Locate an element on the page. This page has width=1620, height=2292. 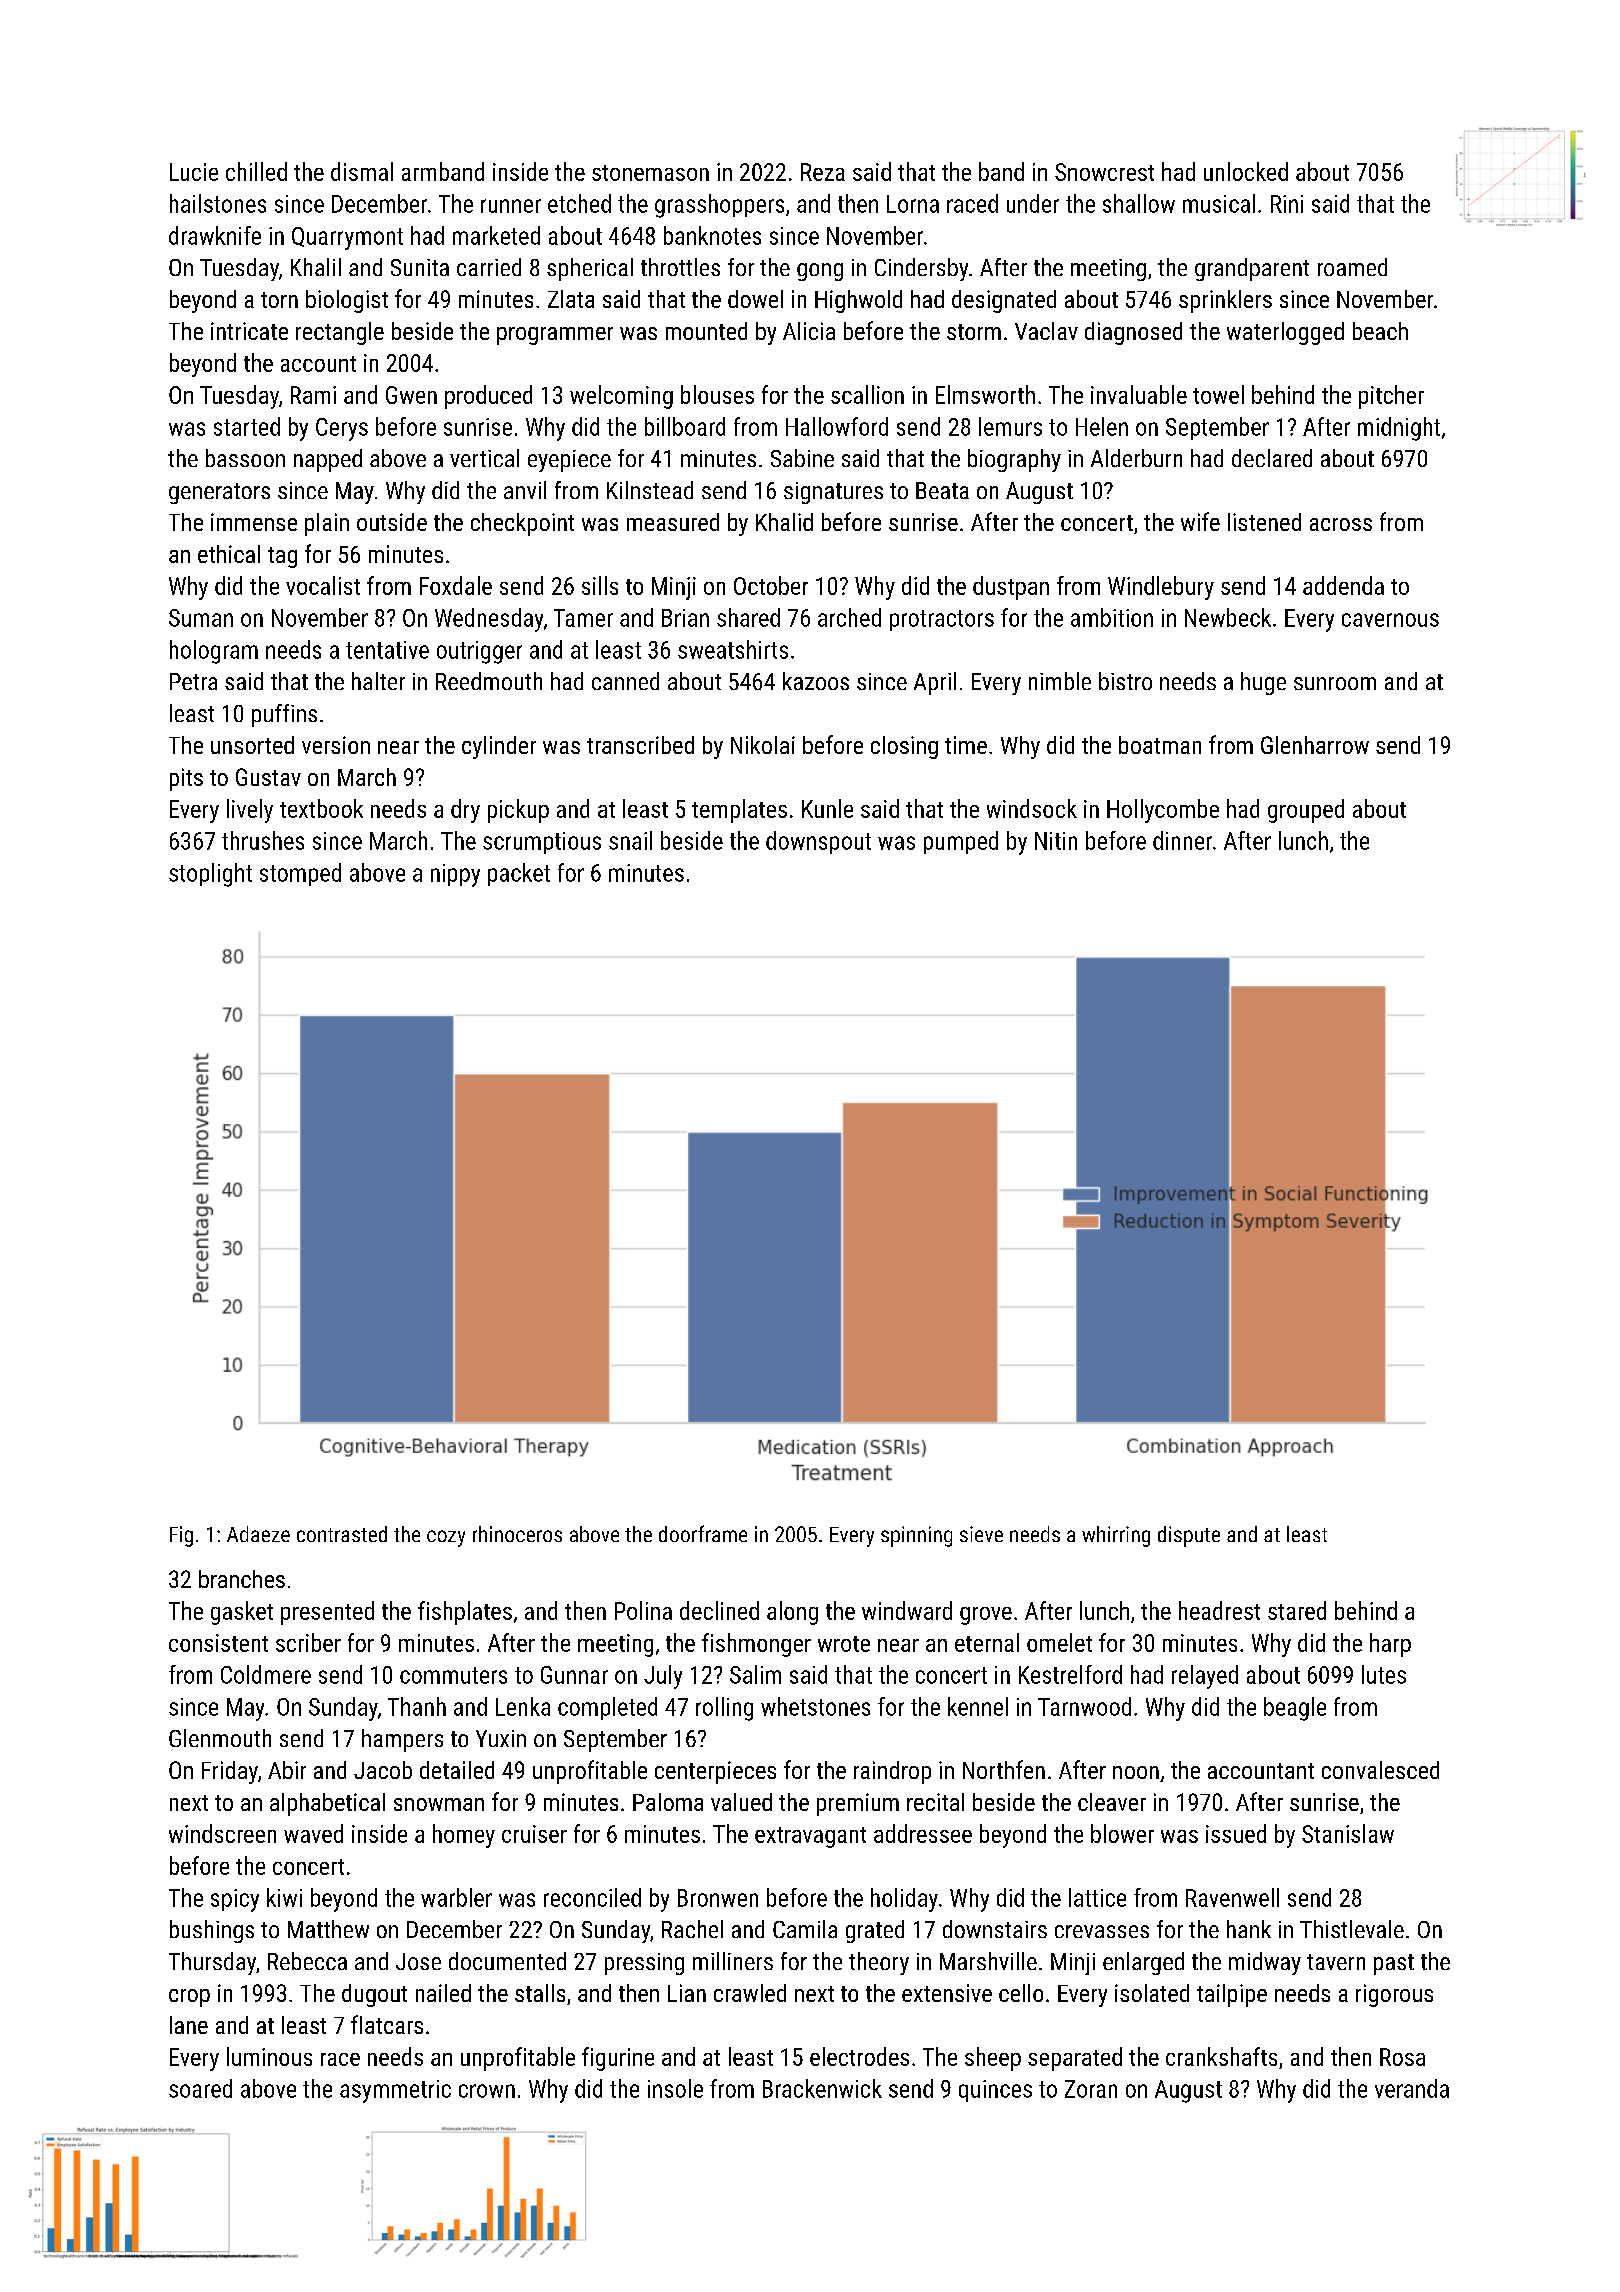
unsorted is located at coordinates (252, 745).
